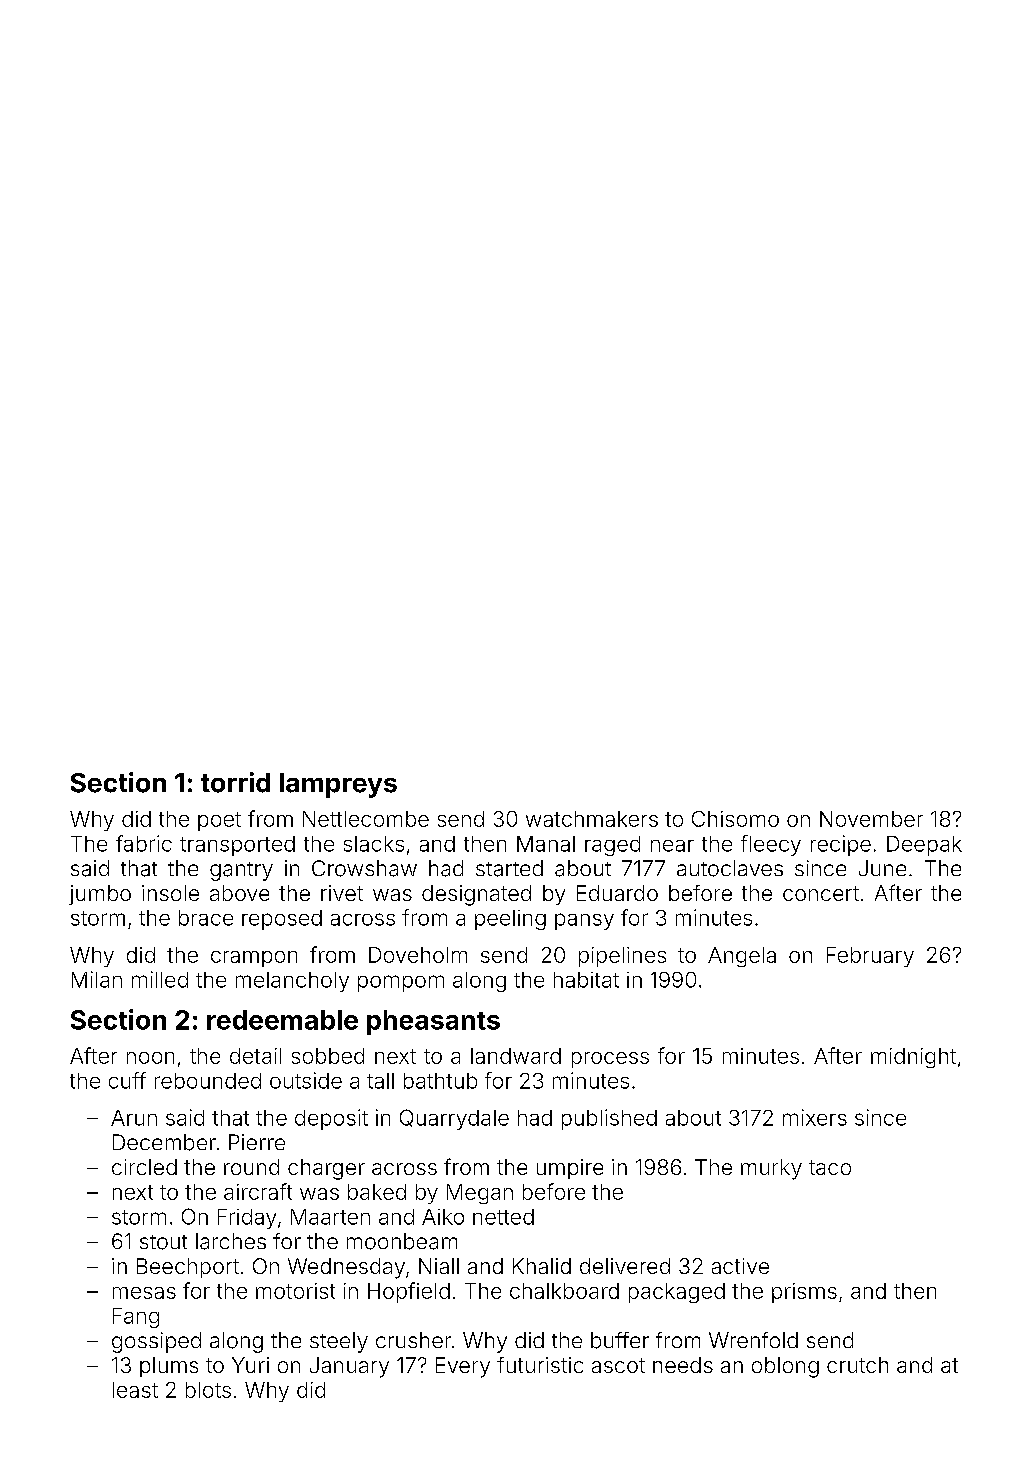 Image resolution: width=1032 pixels, height=1465 pixels. I want to click on bathtub, so click(440, 1081).
